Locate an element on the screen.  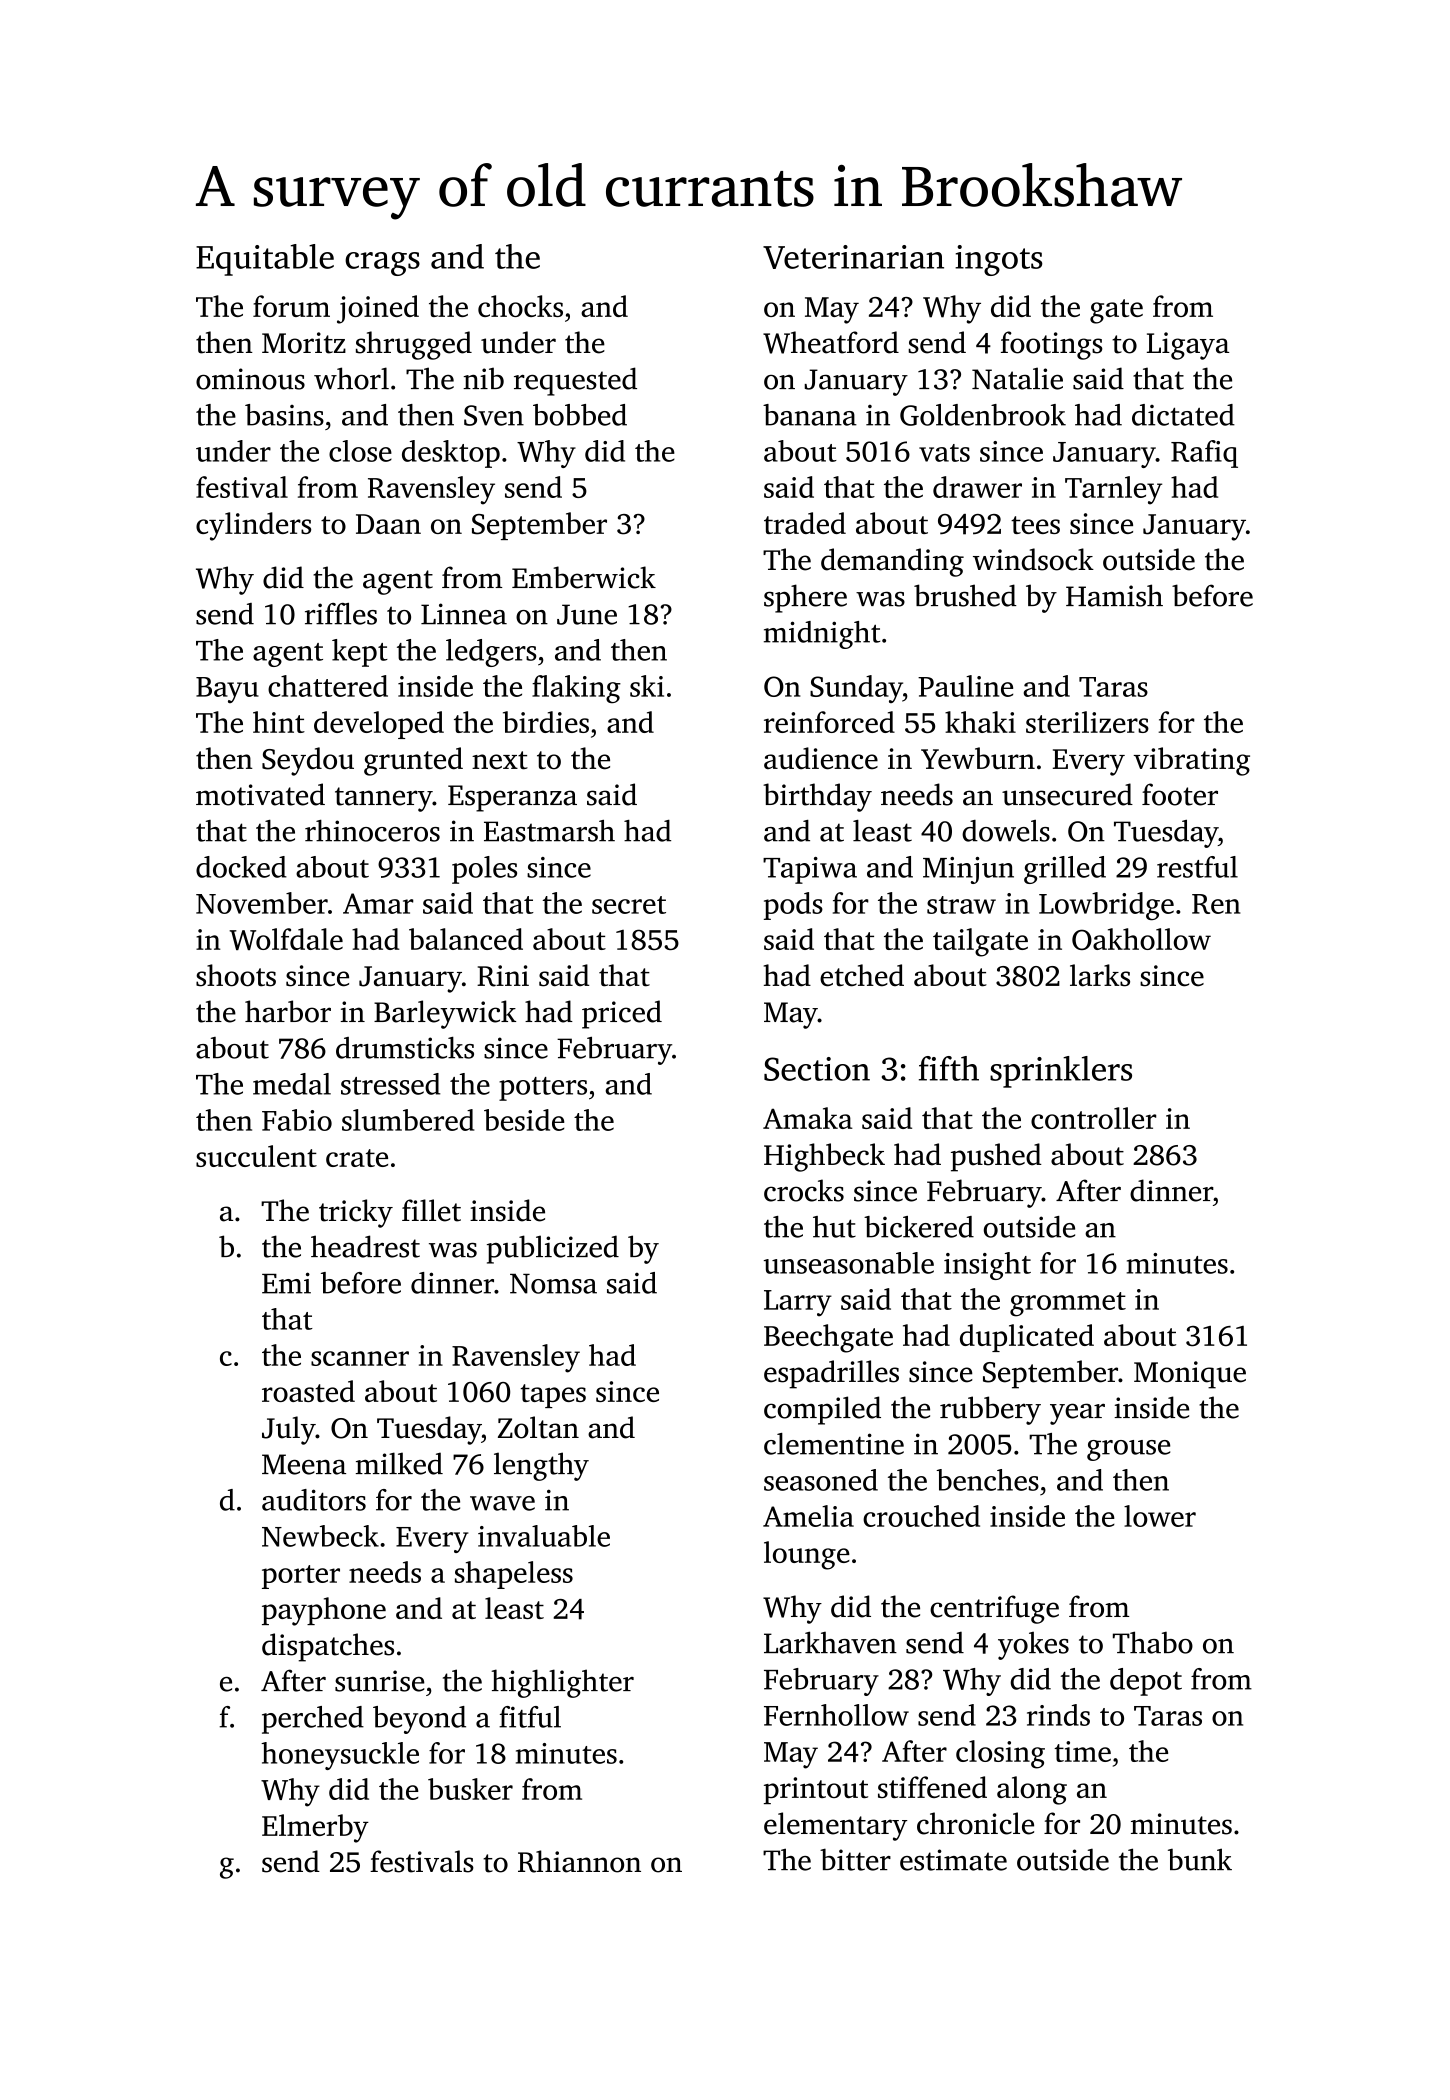
Thabo is located at coordinates (1153, 1642).
